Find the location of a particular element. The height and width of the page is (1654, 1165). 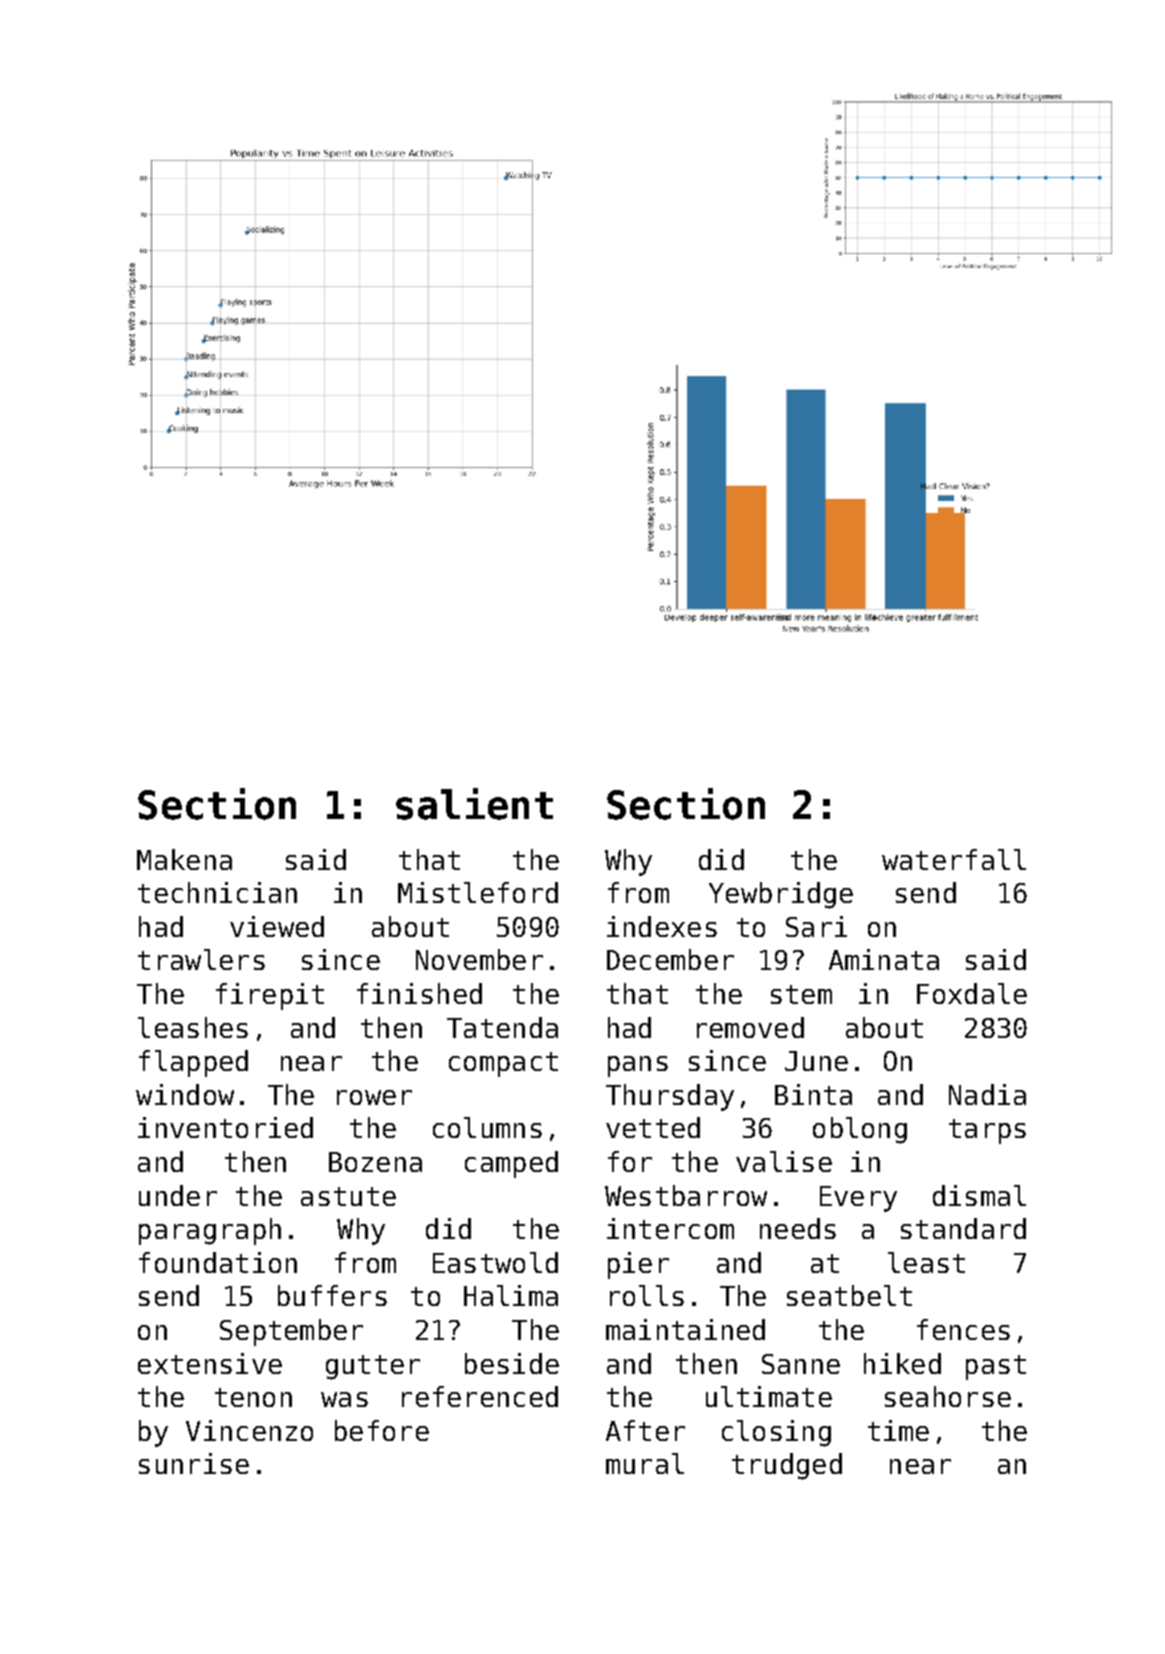

intercom is located at coordinates (670, 1228).
